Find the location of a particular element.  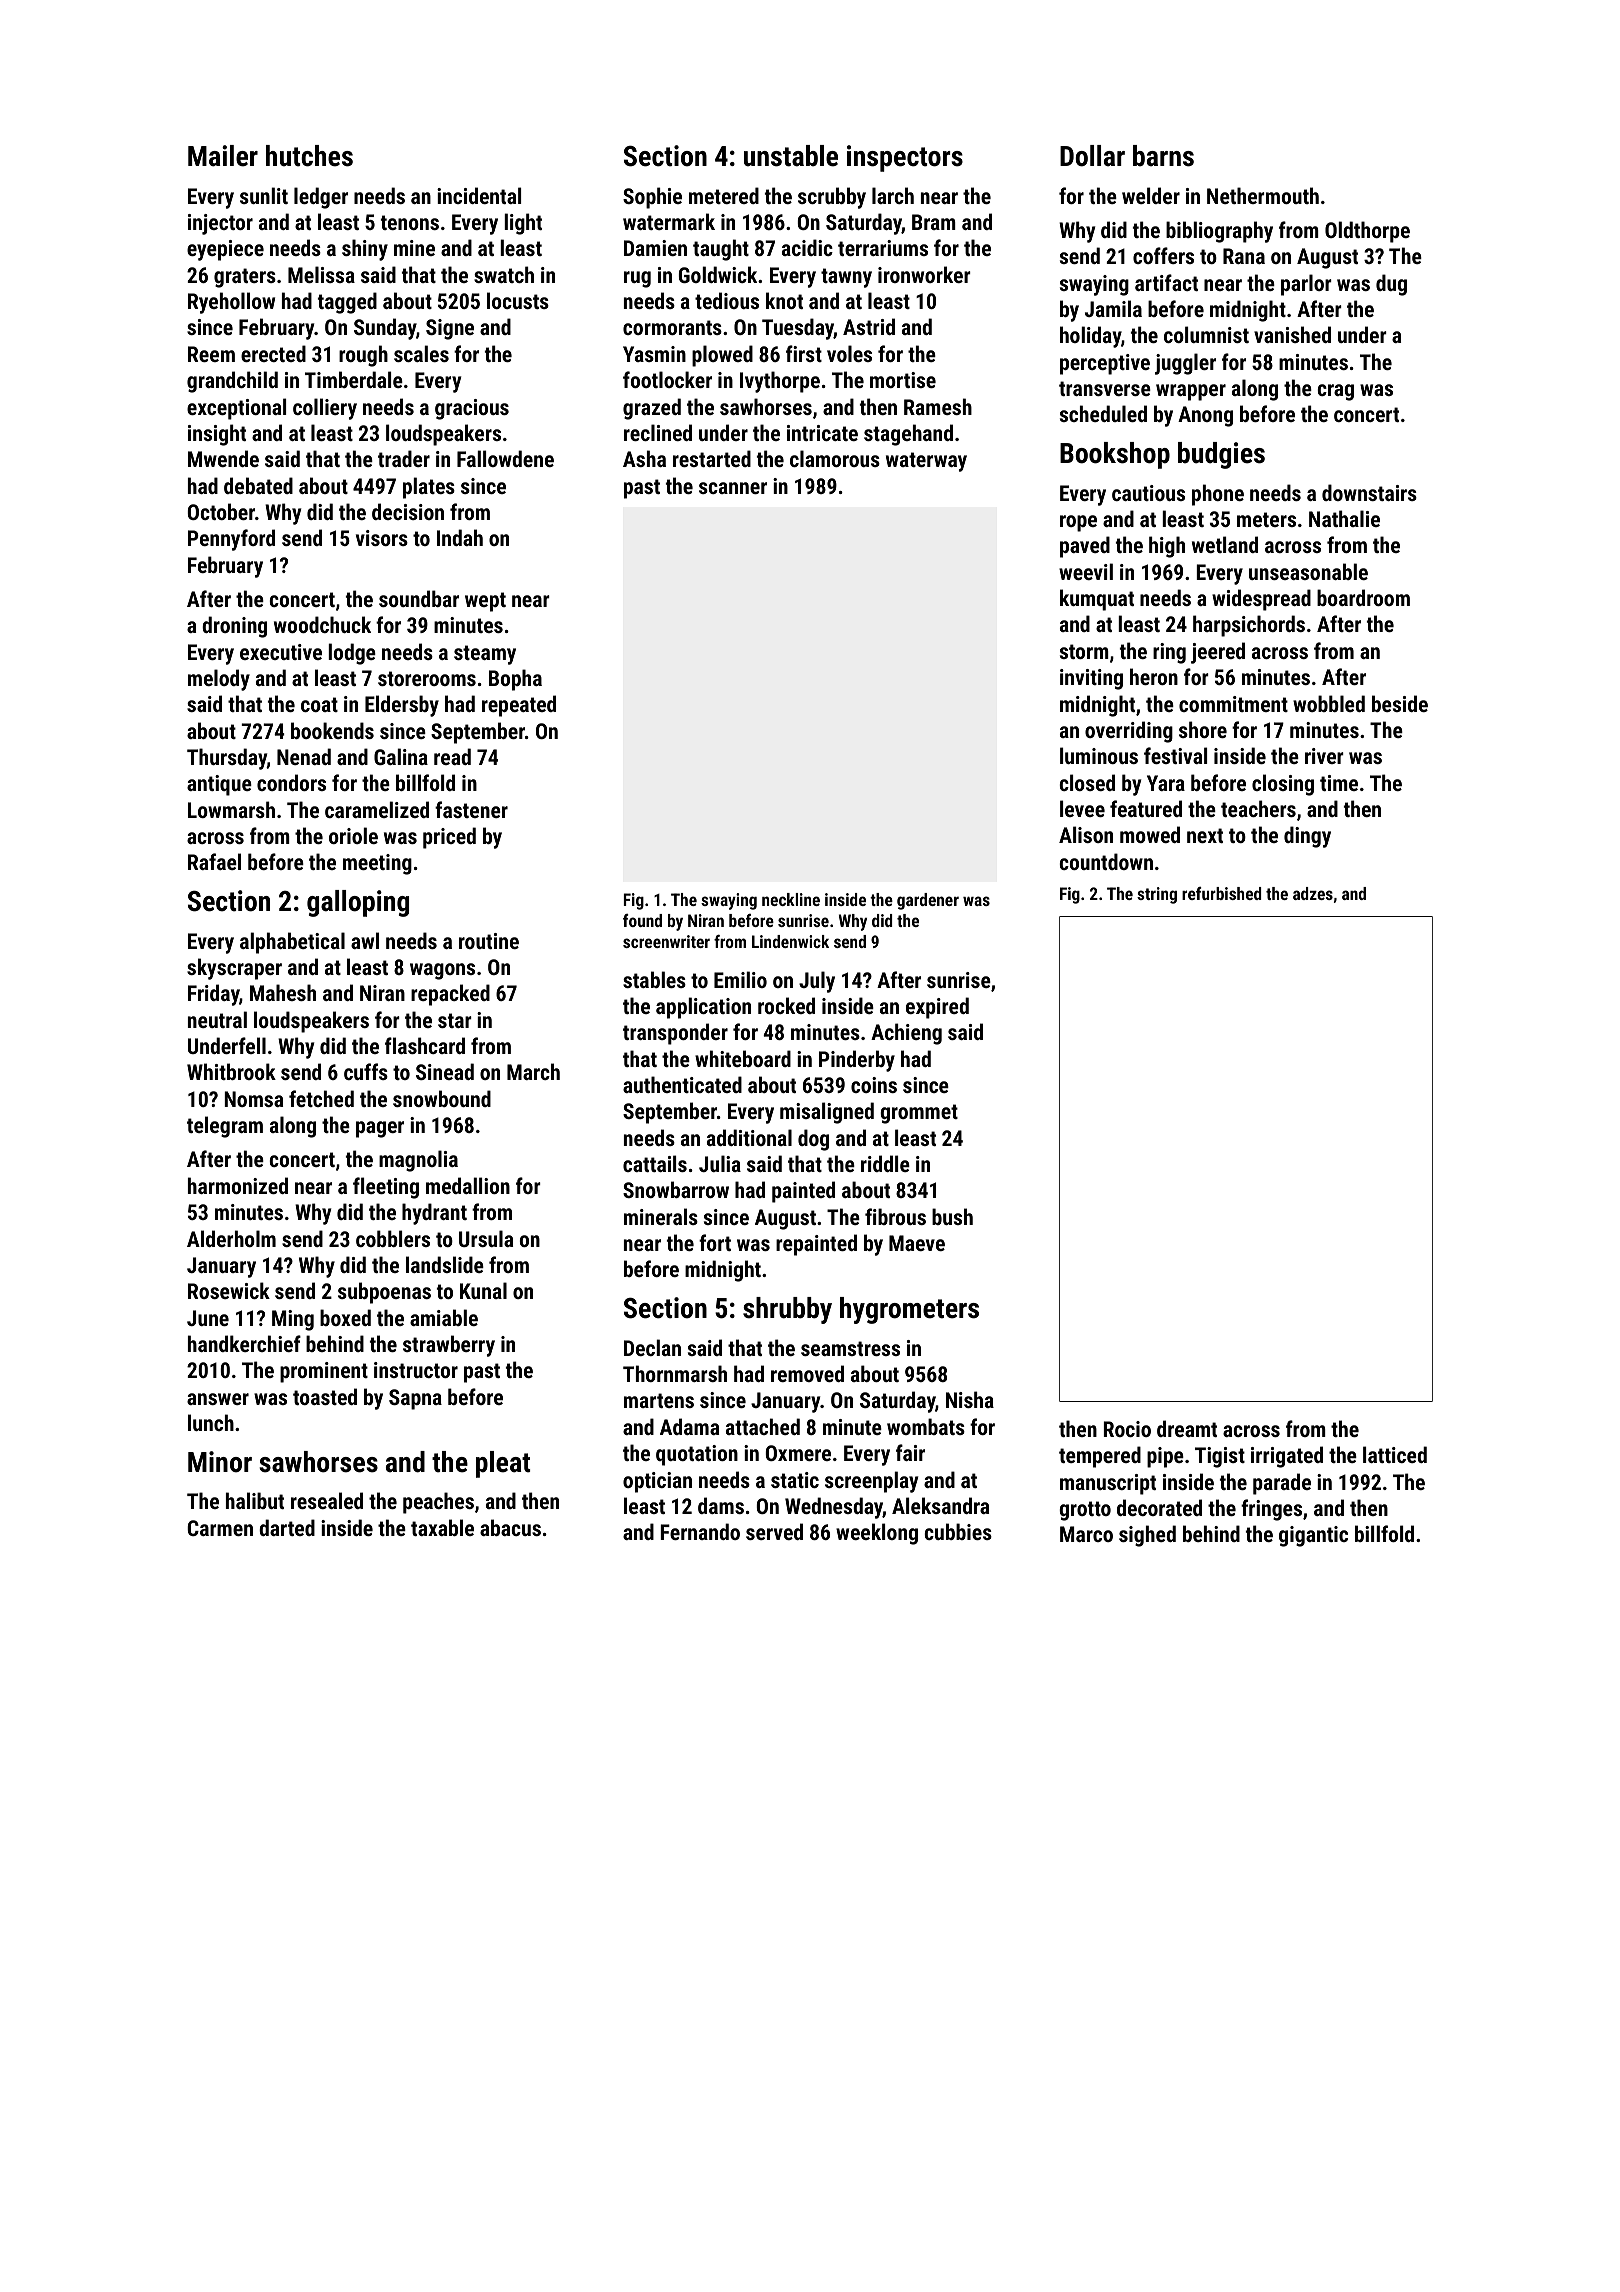

instructor is located at coordinates (416, 1370).
